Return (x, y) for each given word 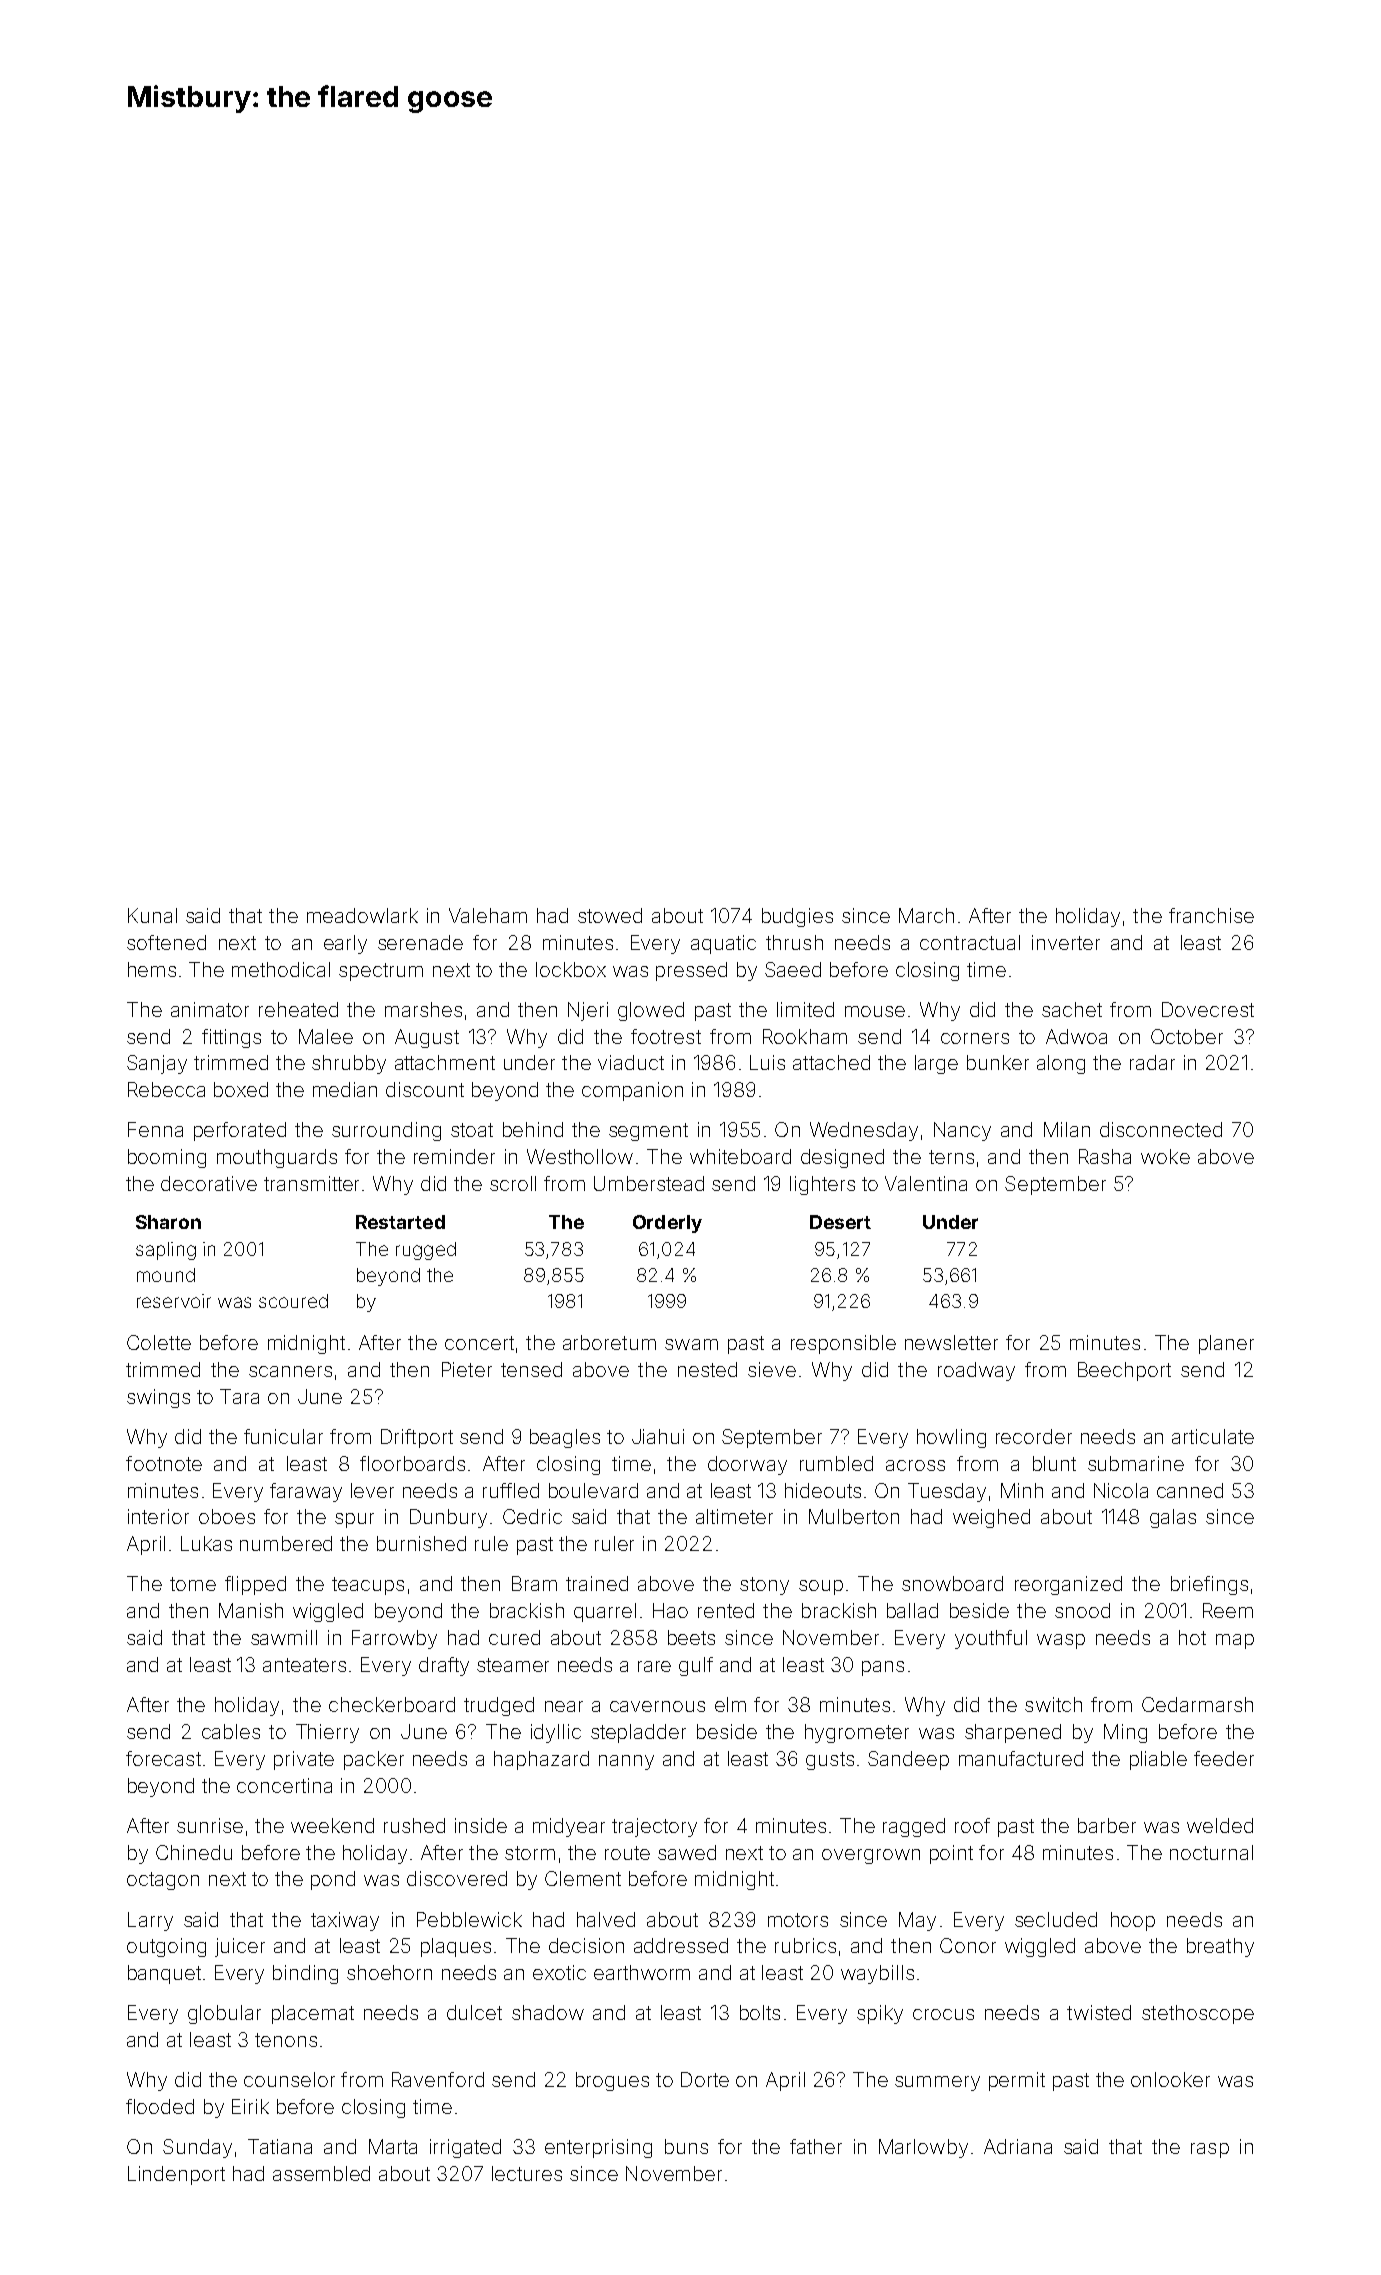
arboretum (609, 1342)
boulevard (593, 1490)
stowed (610, 915)
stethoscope (1198, 2014)
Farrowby (394, 1639)
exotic (559, 1972)
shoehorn (389, 1972)
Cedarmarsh (1197, 1704)
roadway (976, 1371)
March (926, 915)
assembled (321, 2173)
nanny (626, 1762)
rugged (426, 1251)
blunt (1054, 1463)
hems (152, 969)
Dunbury (448, 1518)
